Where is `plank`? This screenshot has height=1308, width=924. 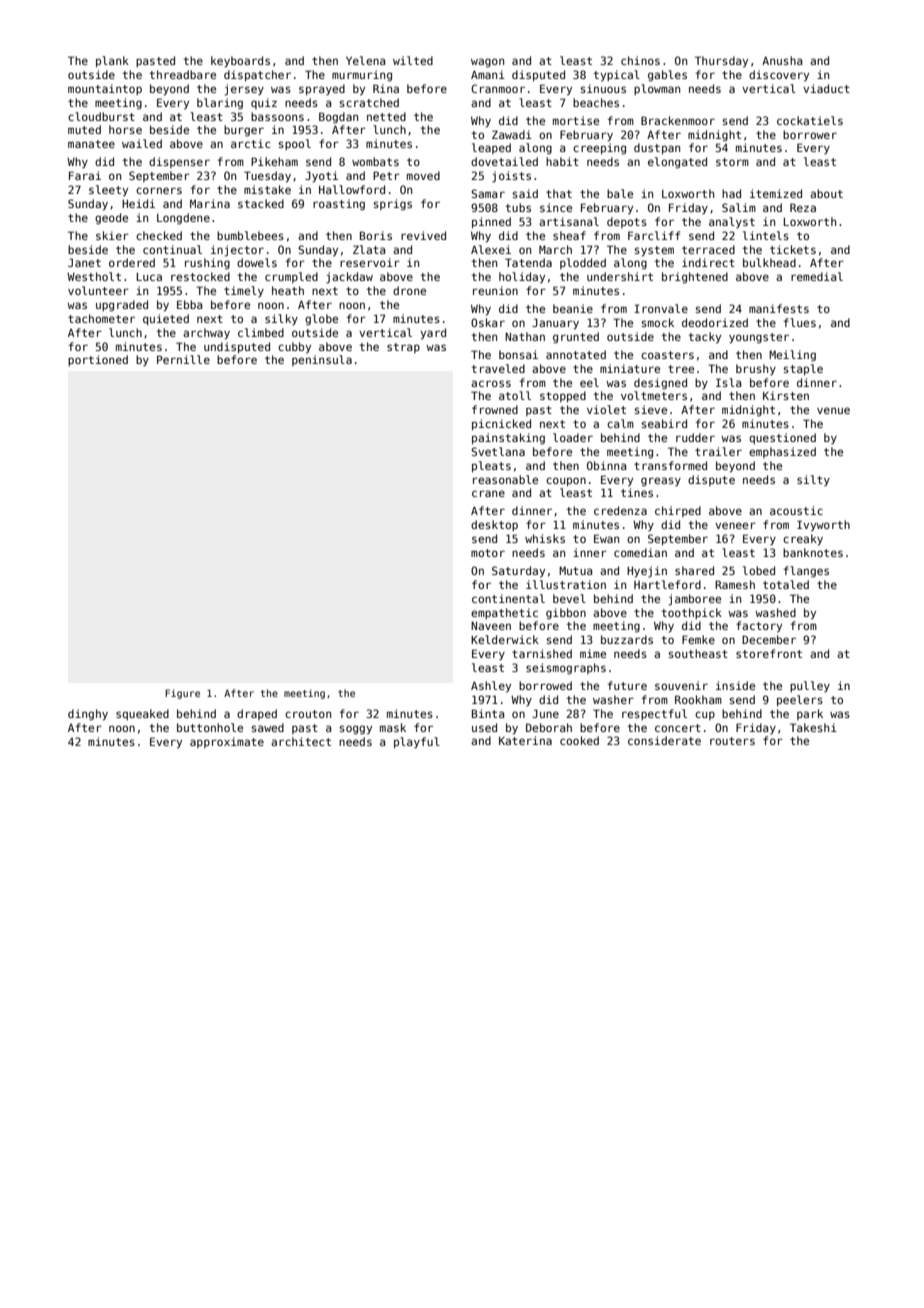 plank is located at coordinates (112, 61).
